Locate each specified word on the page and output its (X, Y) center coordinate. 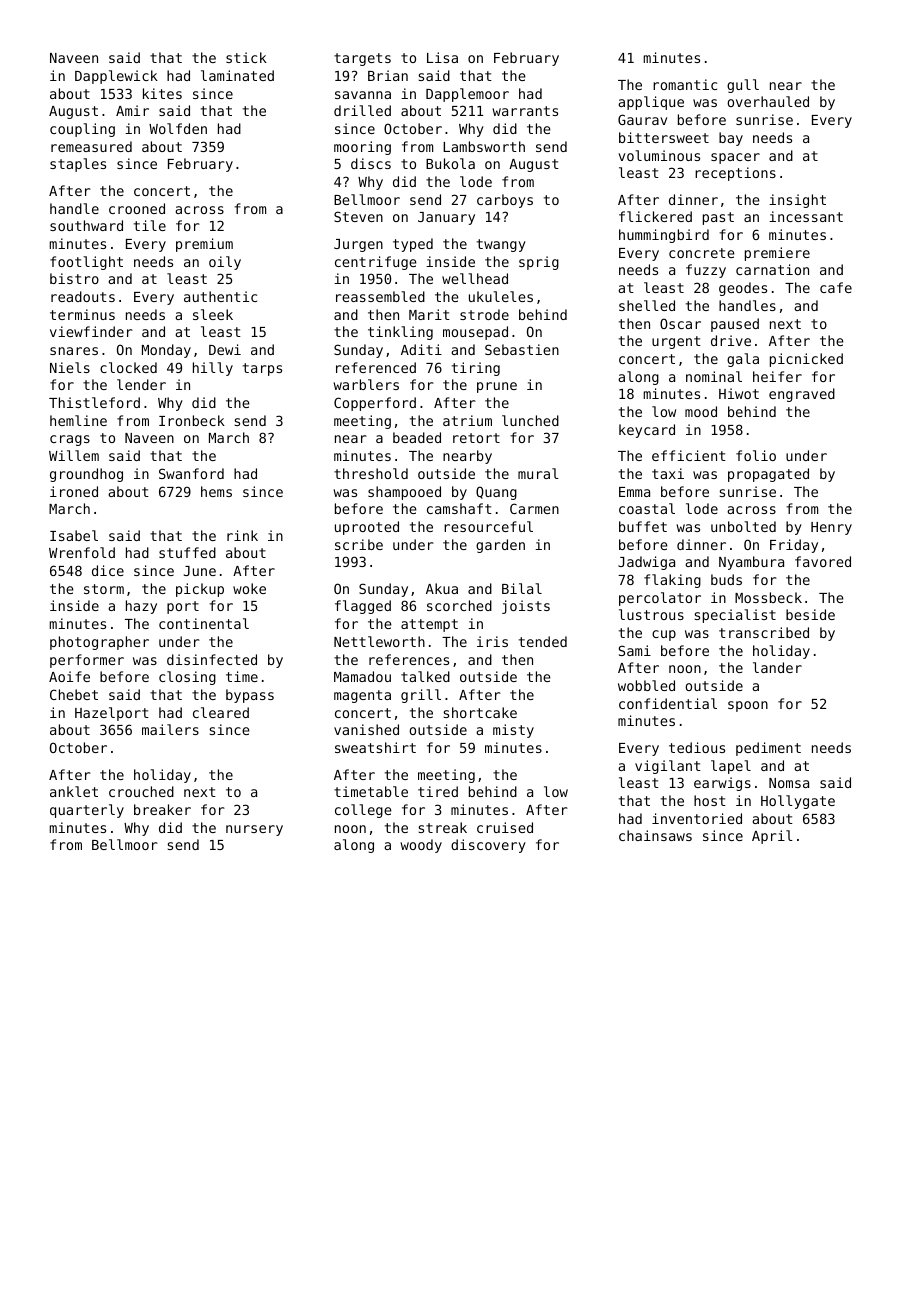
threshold (371, 473)
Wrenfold (82, 552)
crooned (137, 208)
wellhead (475, 278)
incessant (806, 216)
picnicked (806, 360)
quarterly (87, 811)
